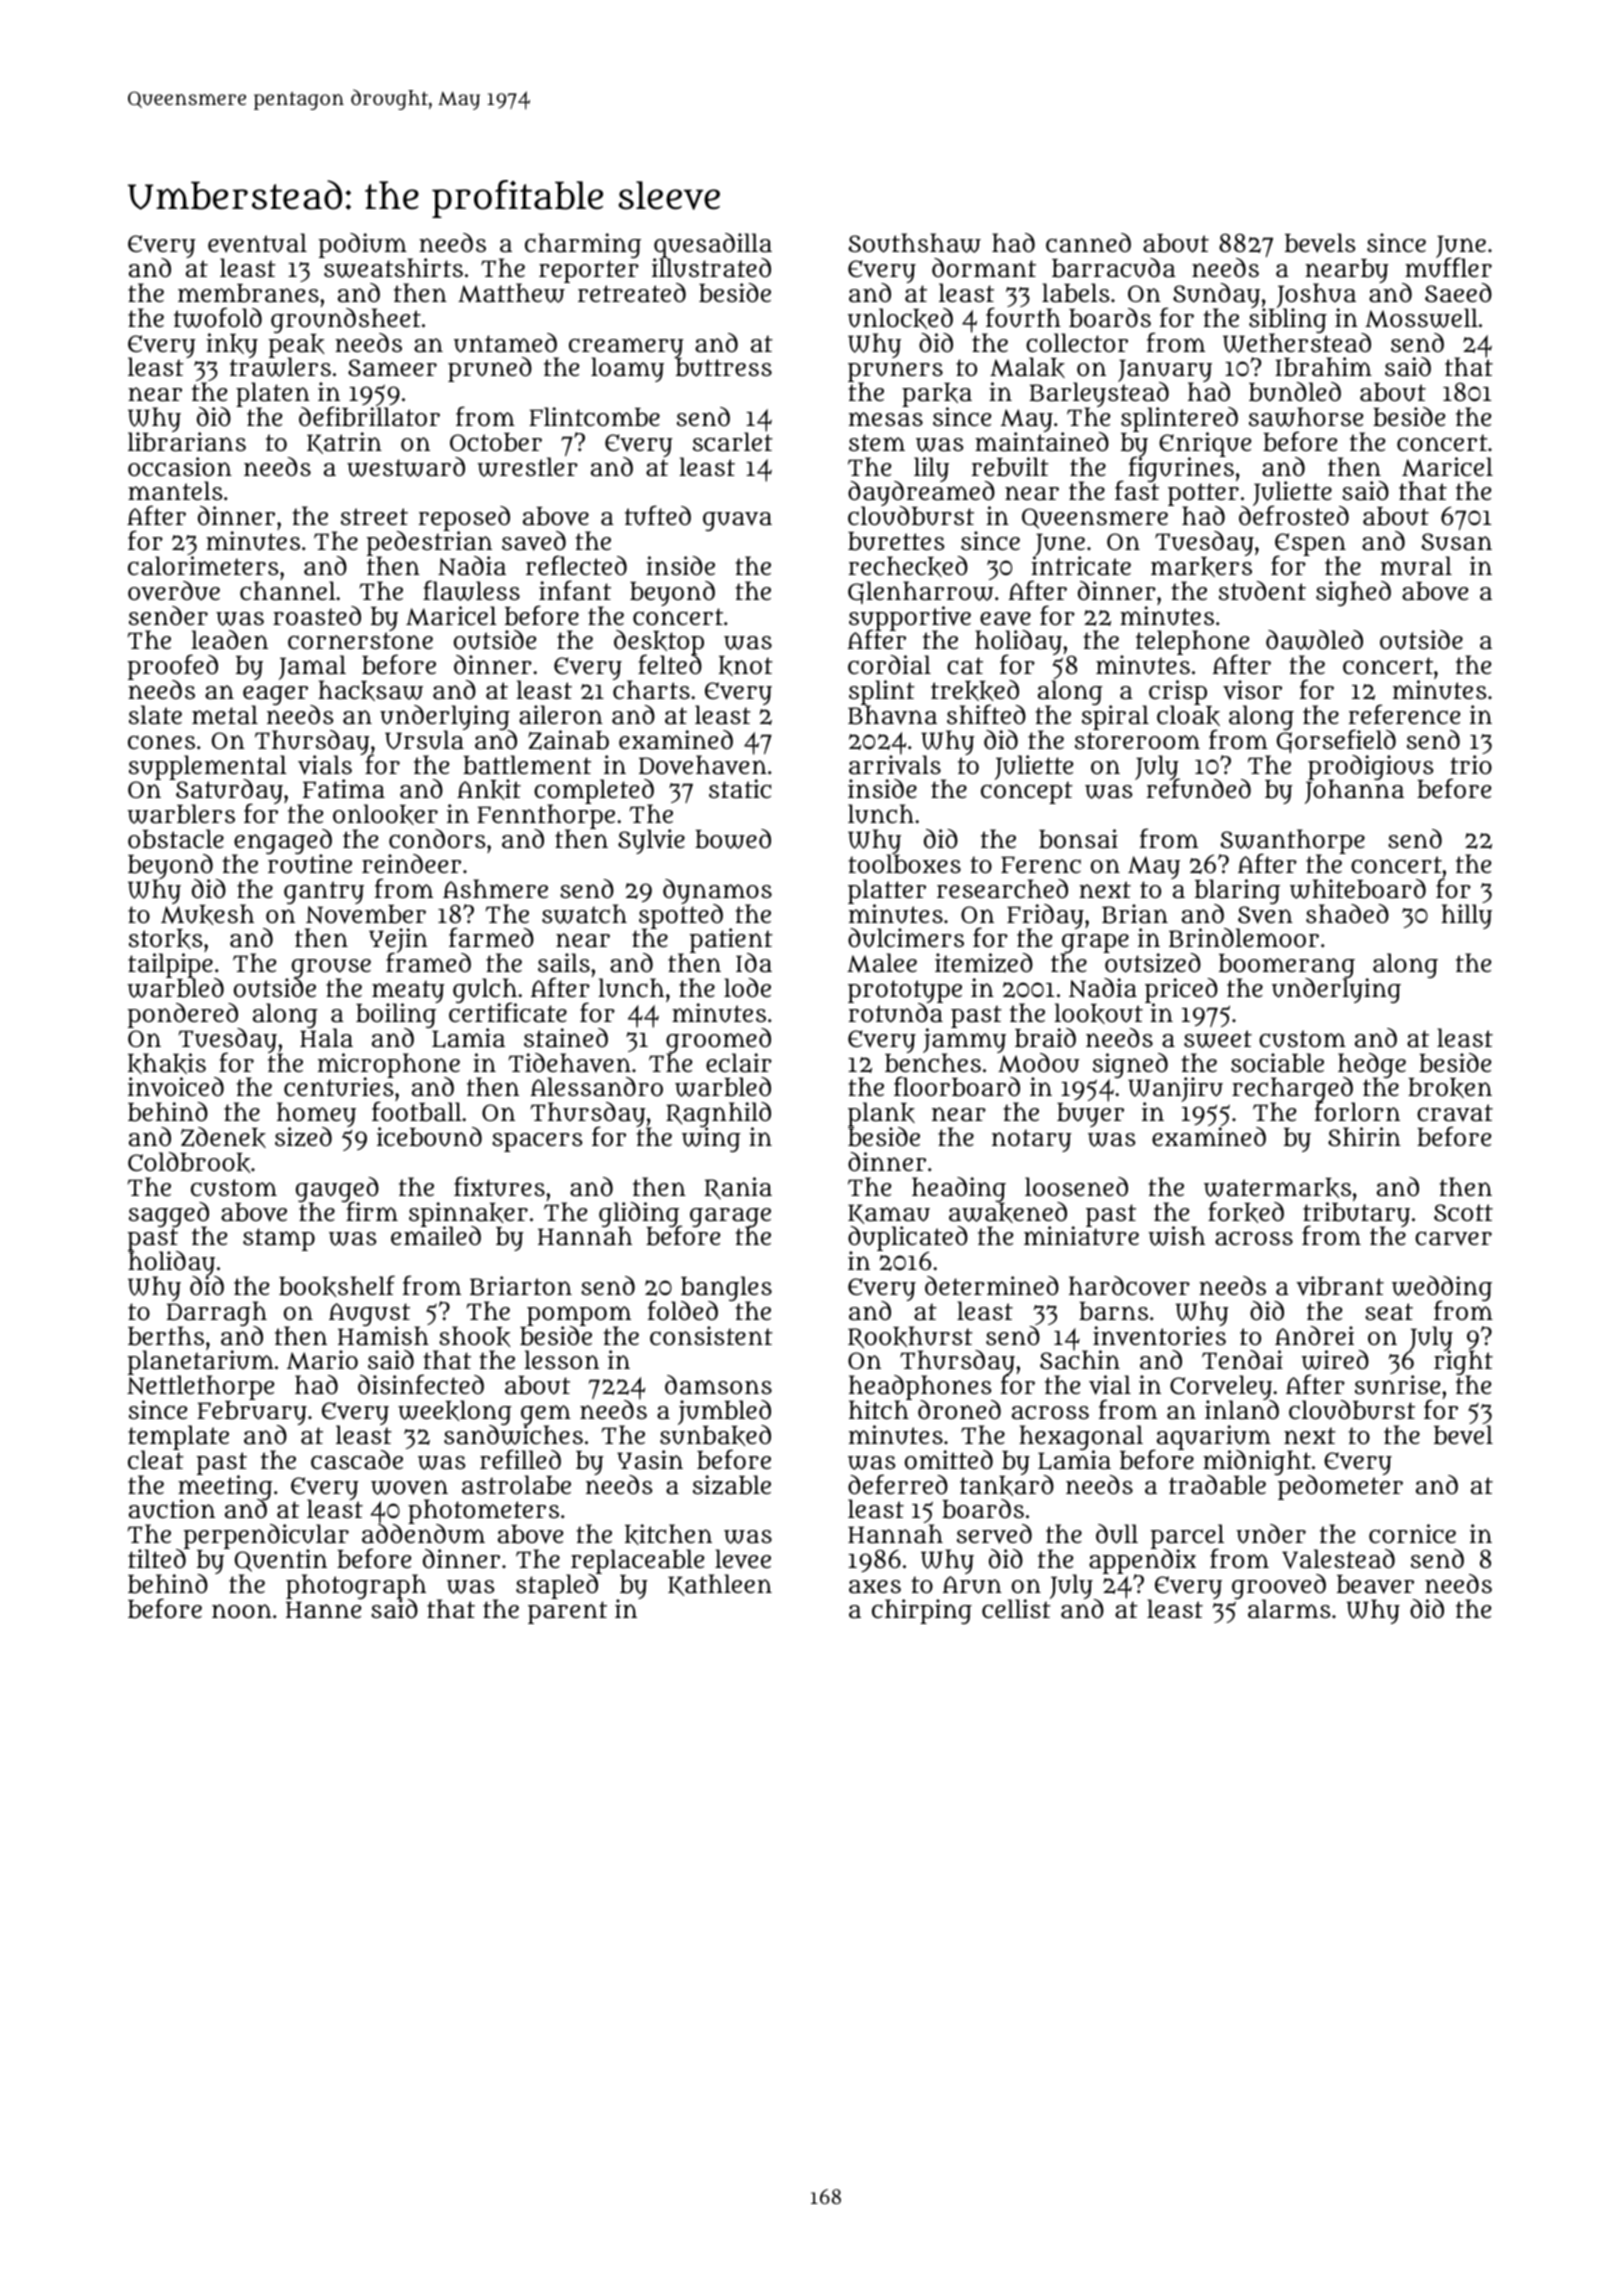 This image has width=1620, height=2292. What do you see at coordinates (1347, 914) in the image?
I see `shaded` at bounding box center [1347, 914].
